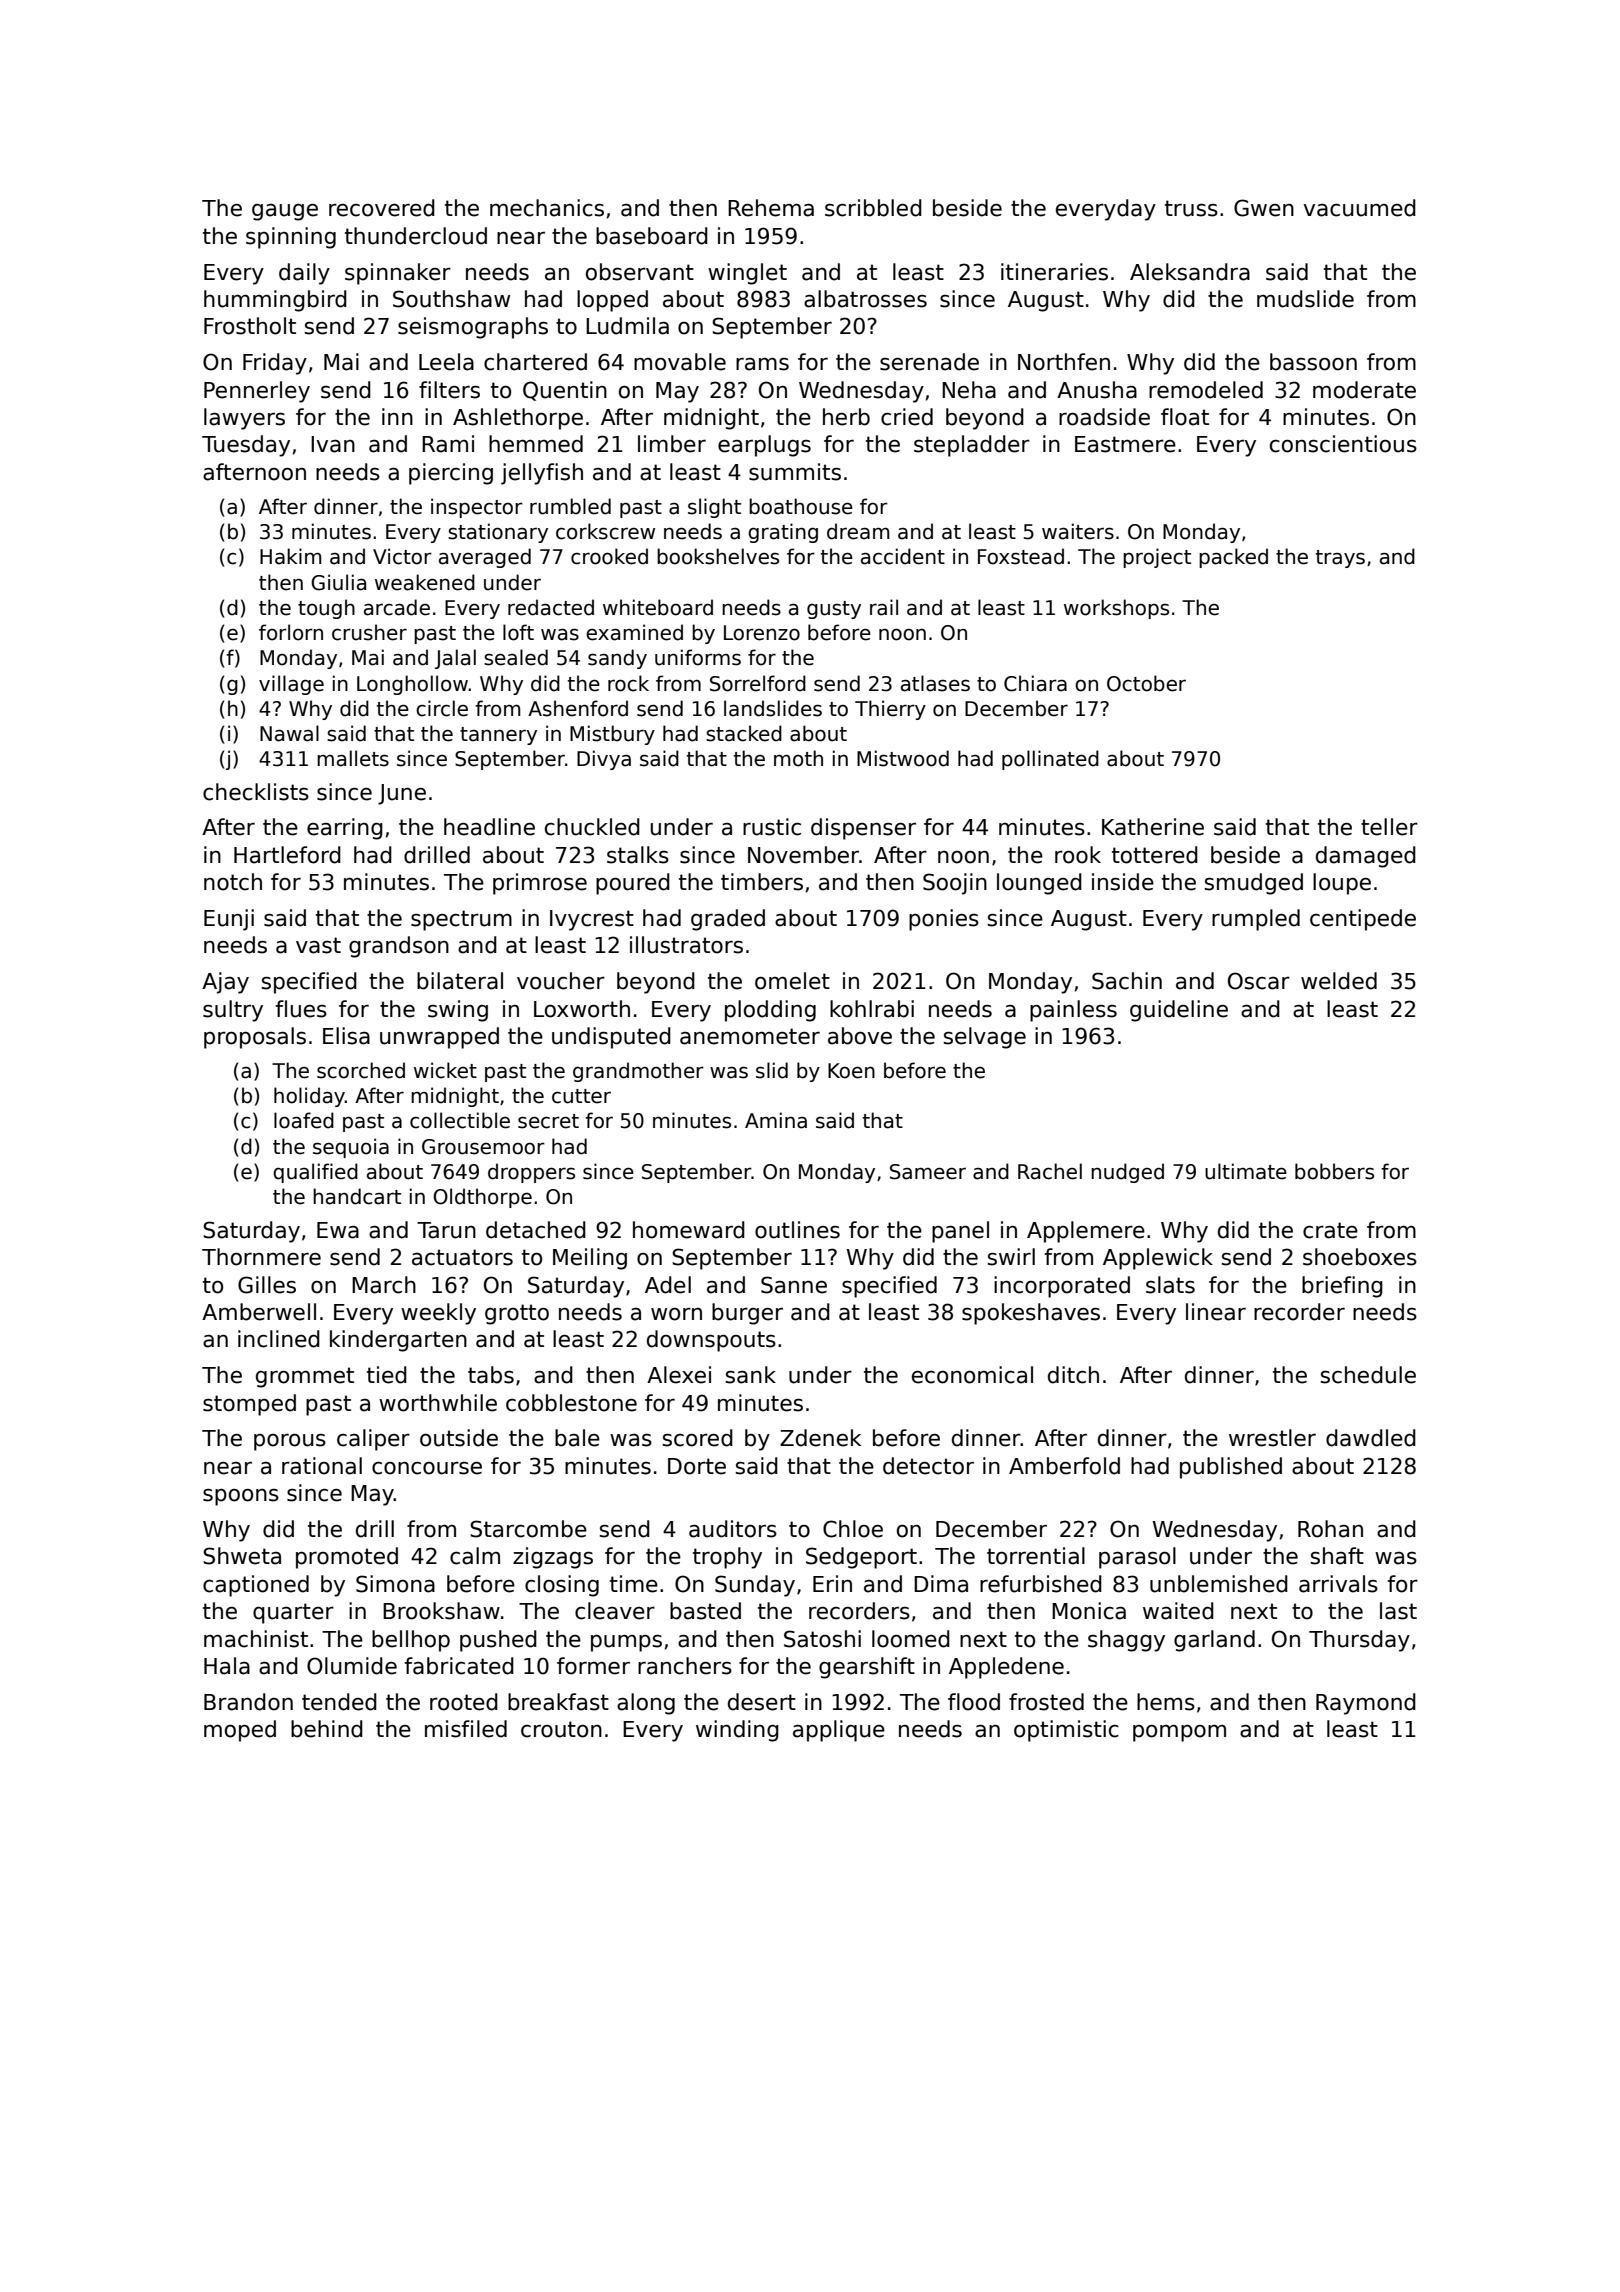 The image size is (1620, 2292). I want to click on Rehema, so click(771, 208).
